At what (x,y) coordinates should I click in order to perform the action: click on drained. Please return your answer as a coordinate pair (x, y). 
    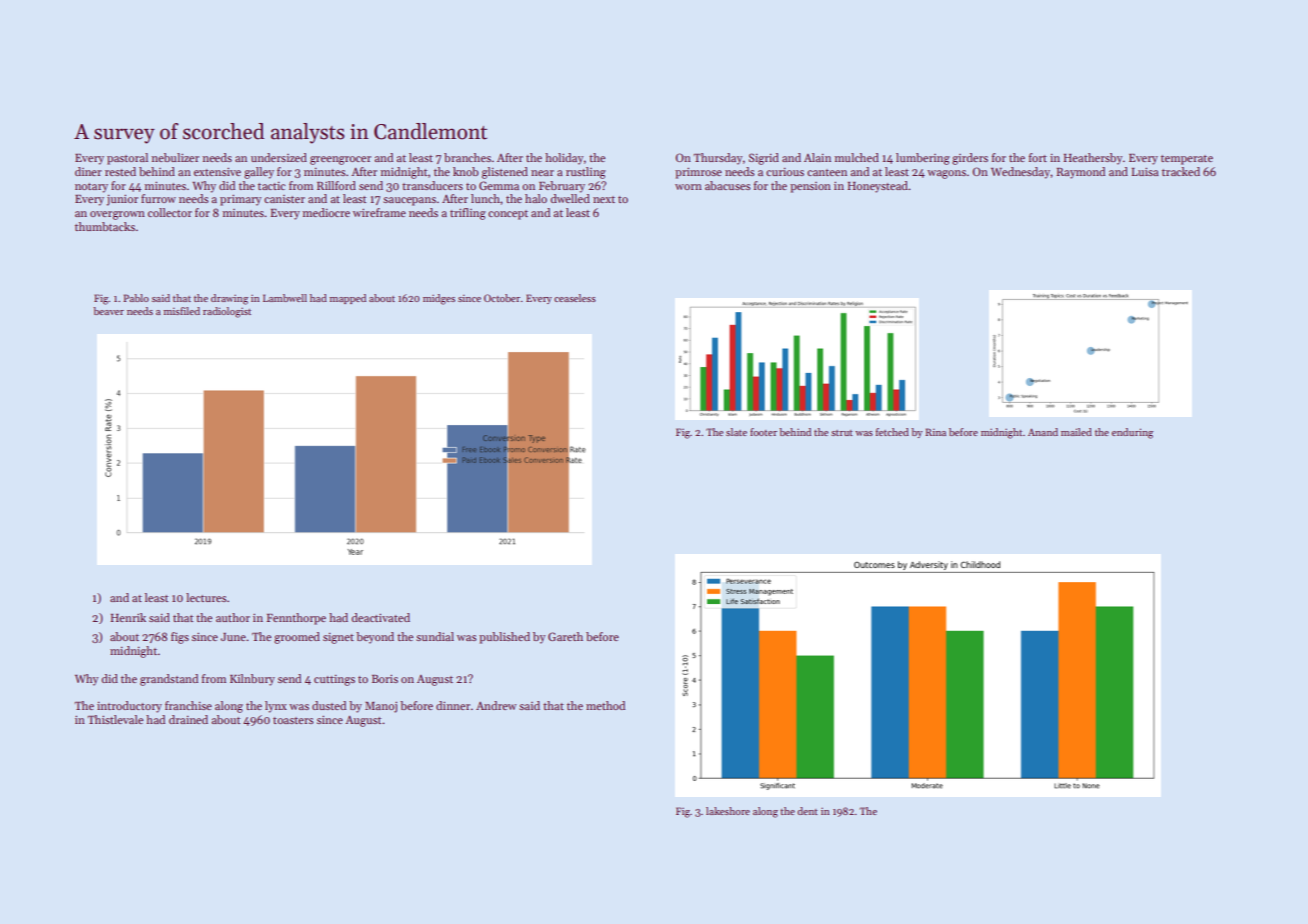
    Looking at the image, I should click on (188, 719).
